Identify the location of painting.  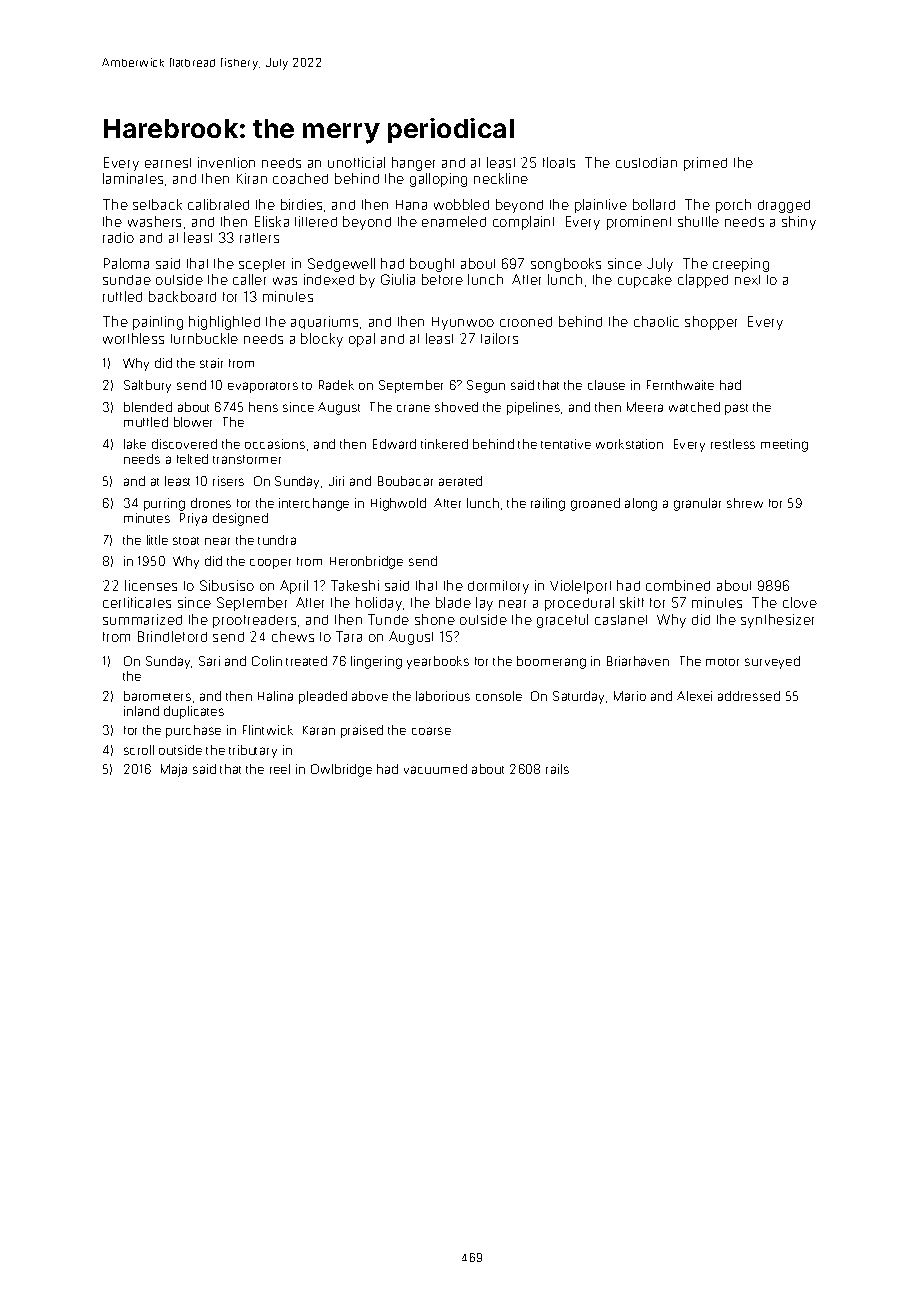
(158, 323).
